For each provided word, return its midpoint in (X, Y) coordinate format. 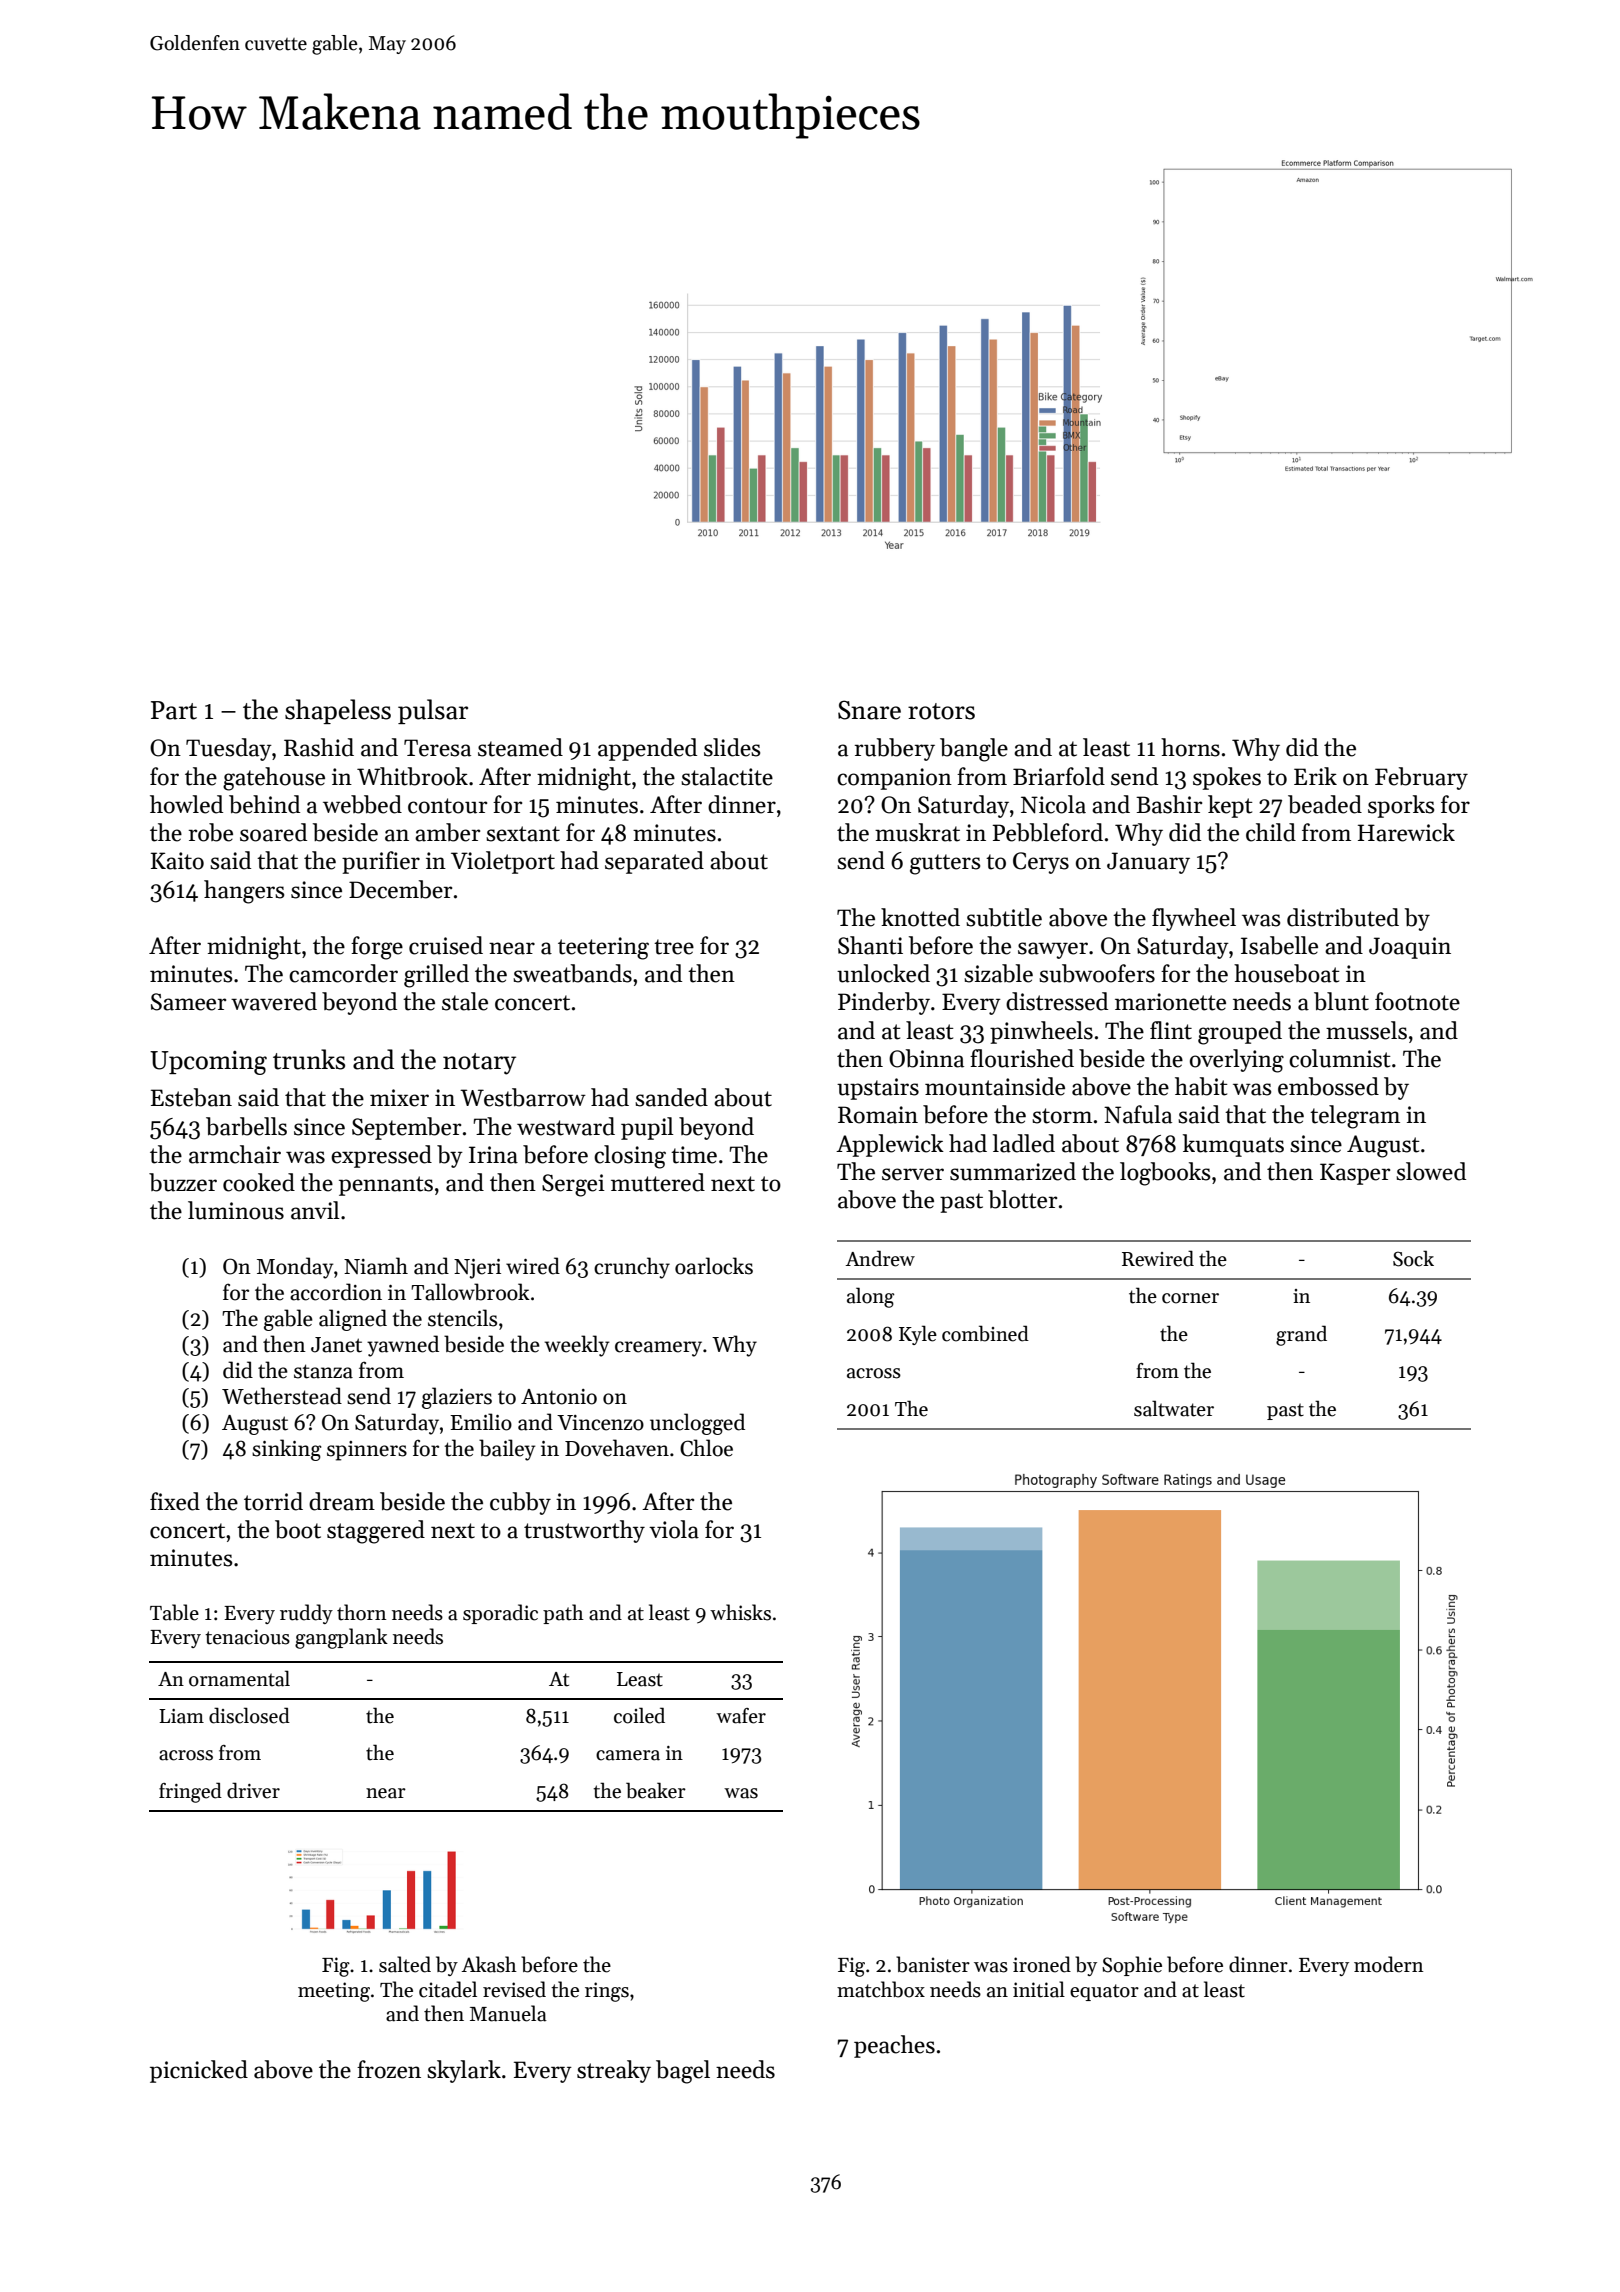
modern (1389, 1964)
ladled (1024, 1143)
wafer (741, 1716)
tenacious (247, 1637)
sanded (671, 1097)
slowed (1431, 1171)
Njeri (477, 1269)
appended (647, 749)
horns (1190, 747)
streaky (614, 2071)
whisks (740, 1612)
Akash (489, 1964)
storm (1062, 1116)
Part (174, 710)
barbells (246, 1126)
